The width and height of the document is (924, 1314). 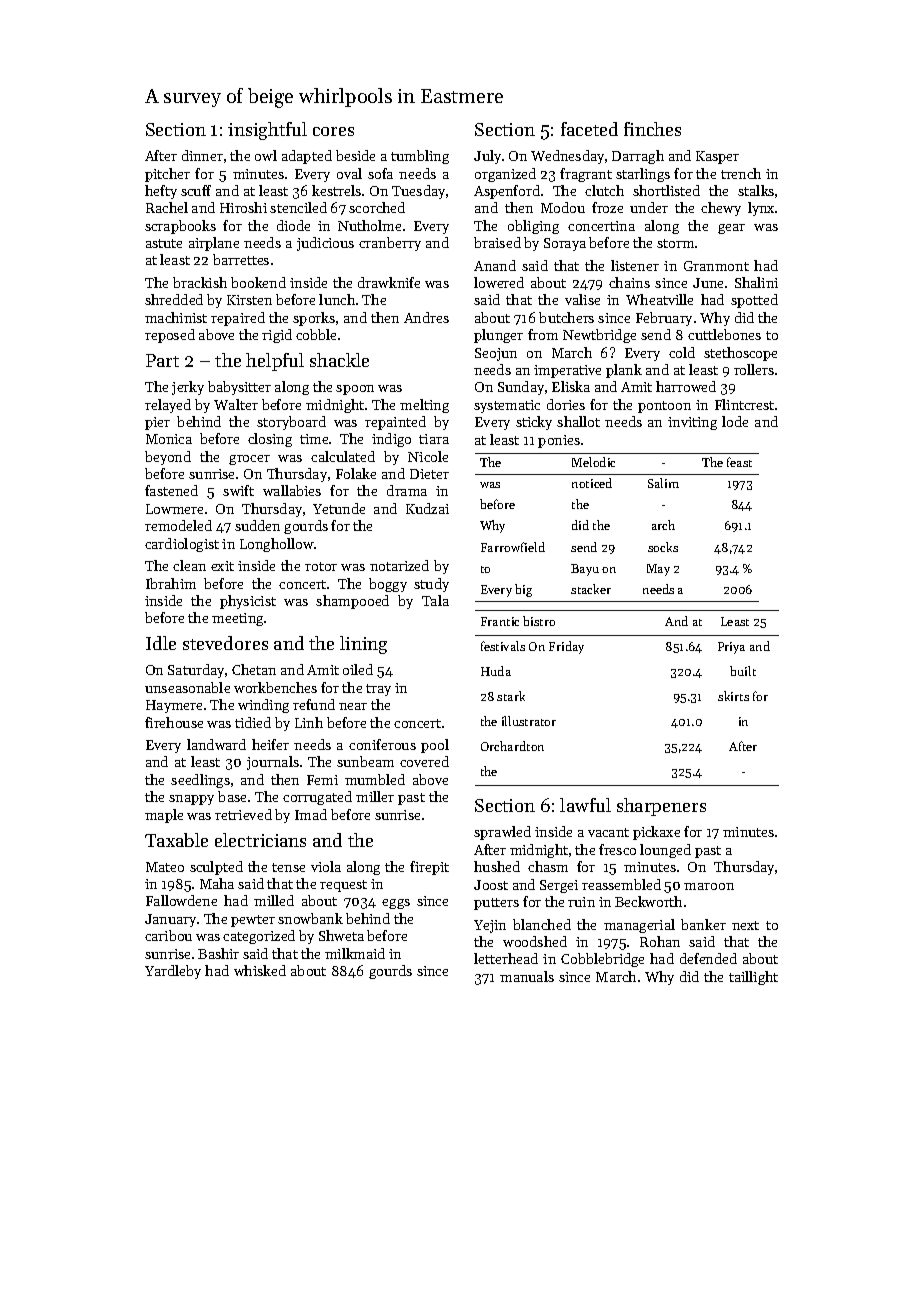 What do you see at coordinates (592, 483) in the document?
I see `noticed` at bounding box center [592, 483].
